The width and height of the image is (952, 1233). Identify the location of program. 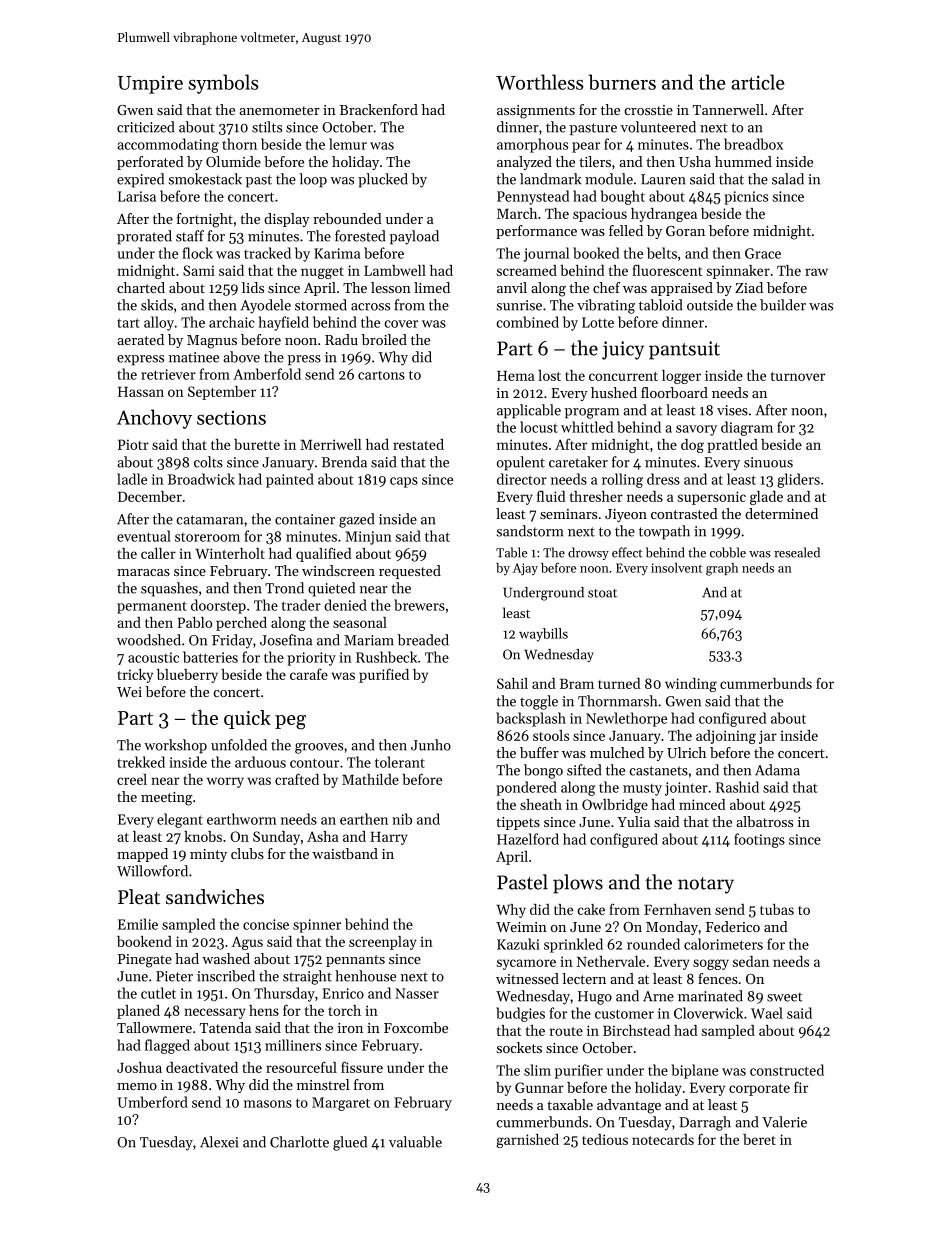
(592, 413).
